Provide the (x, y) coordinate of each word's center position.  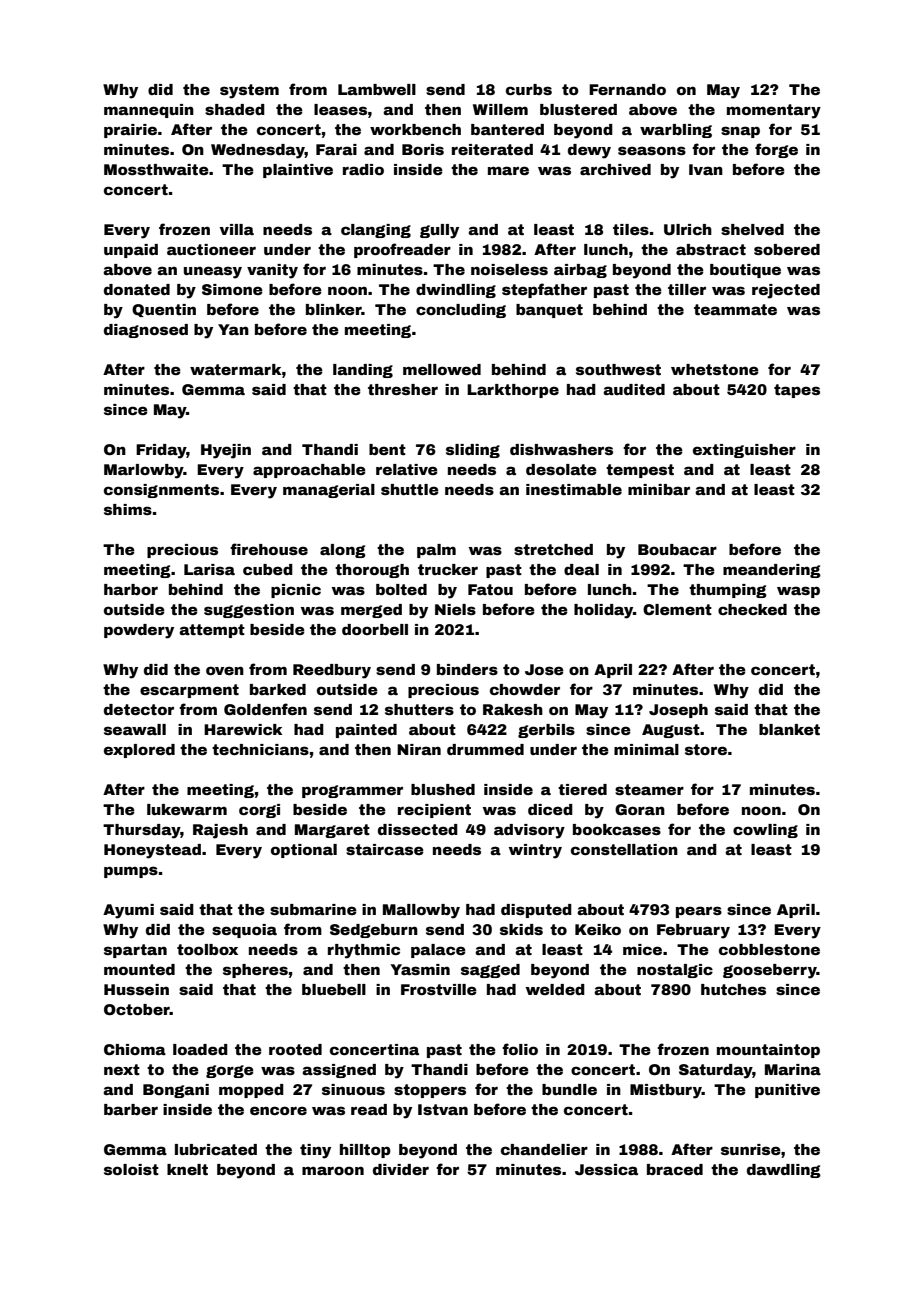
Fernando (627, 89)
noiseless (509, 269)
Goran (640, 809)
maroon (333, 1170)
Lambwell (377, 89)
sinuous (353, 1089)
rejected (786, 291)
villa (237, 229)
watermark (236, 369)
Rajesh (220, 831)
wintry (535, 851)
